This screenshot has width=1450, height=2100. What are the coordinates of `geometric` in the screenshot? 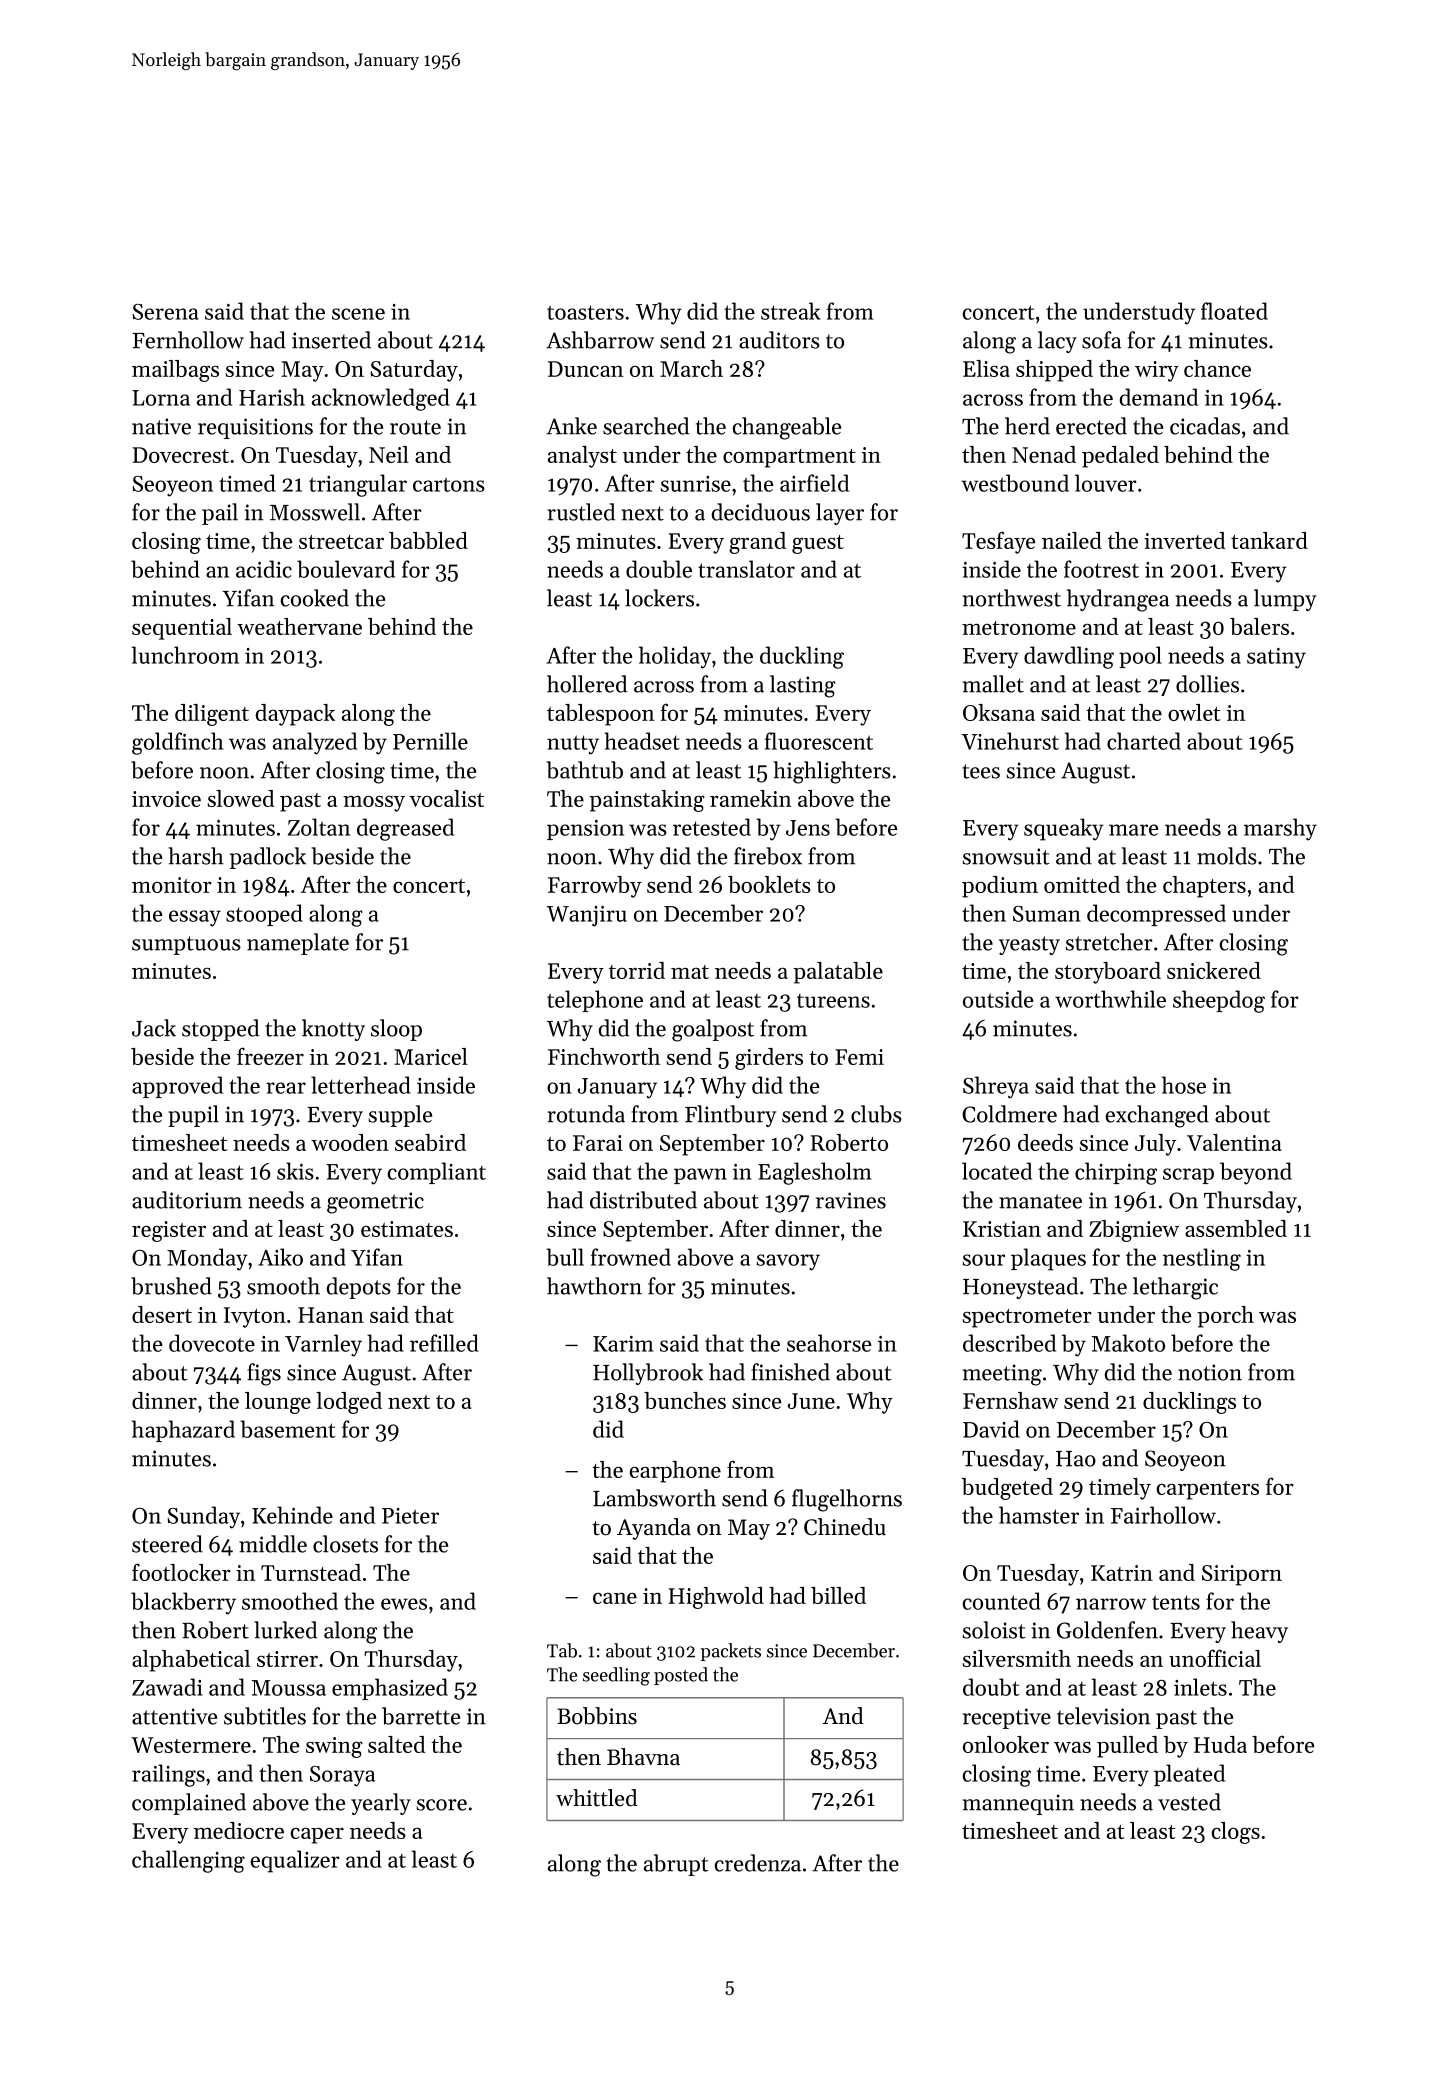 It's located at (375, 1203).
